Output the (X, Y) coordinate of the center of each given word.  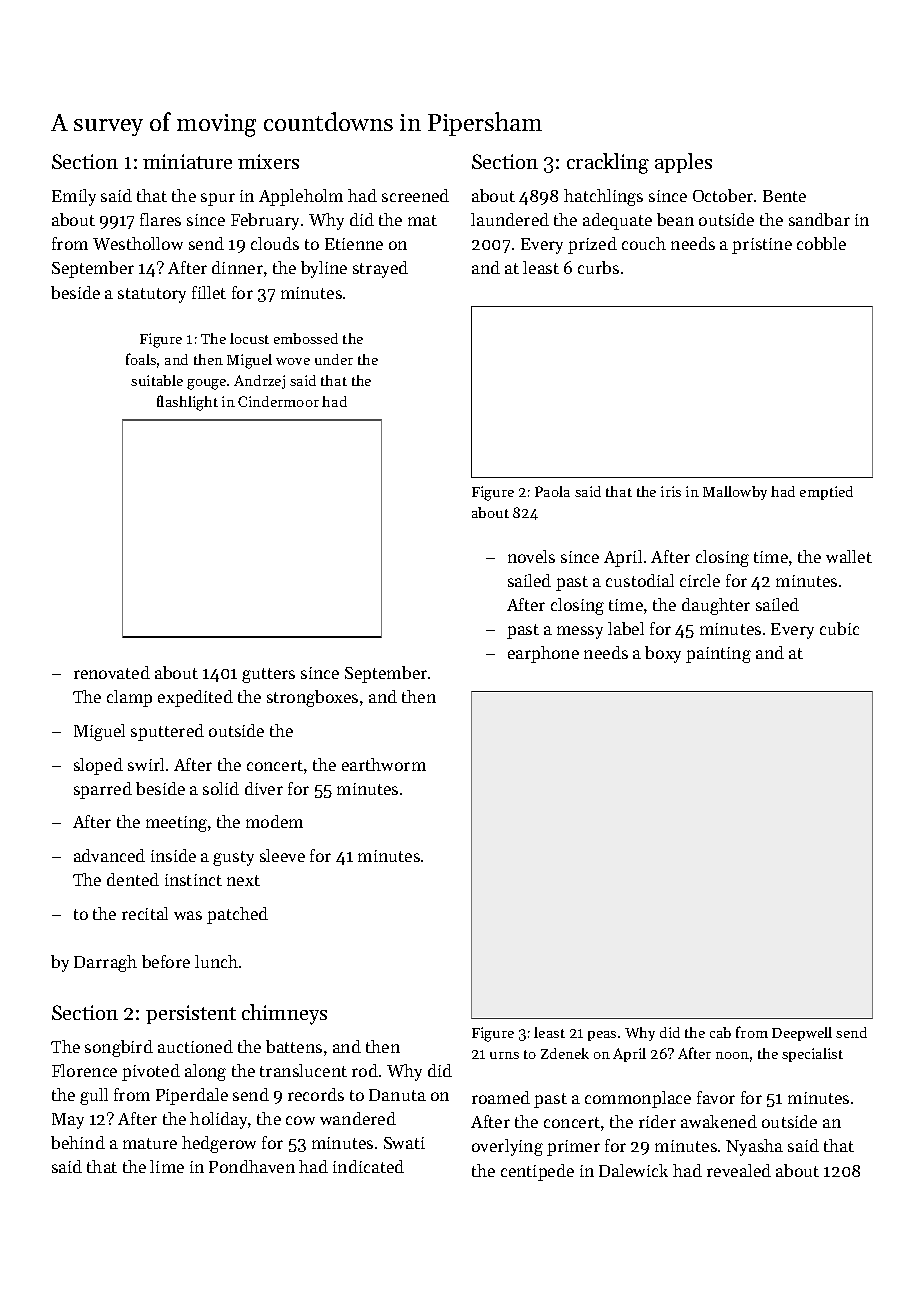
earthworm (384, 764)
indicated (368, 1166)
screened (415, 195)
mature (150, 1143)
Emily (74, 197)
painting (718, 655)
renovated (112, 672)
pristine (762, 246)
